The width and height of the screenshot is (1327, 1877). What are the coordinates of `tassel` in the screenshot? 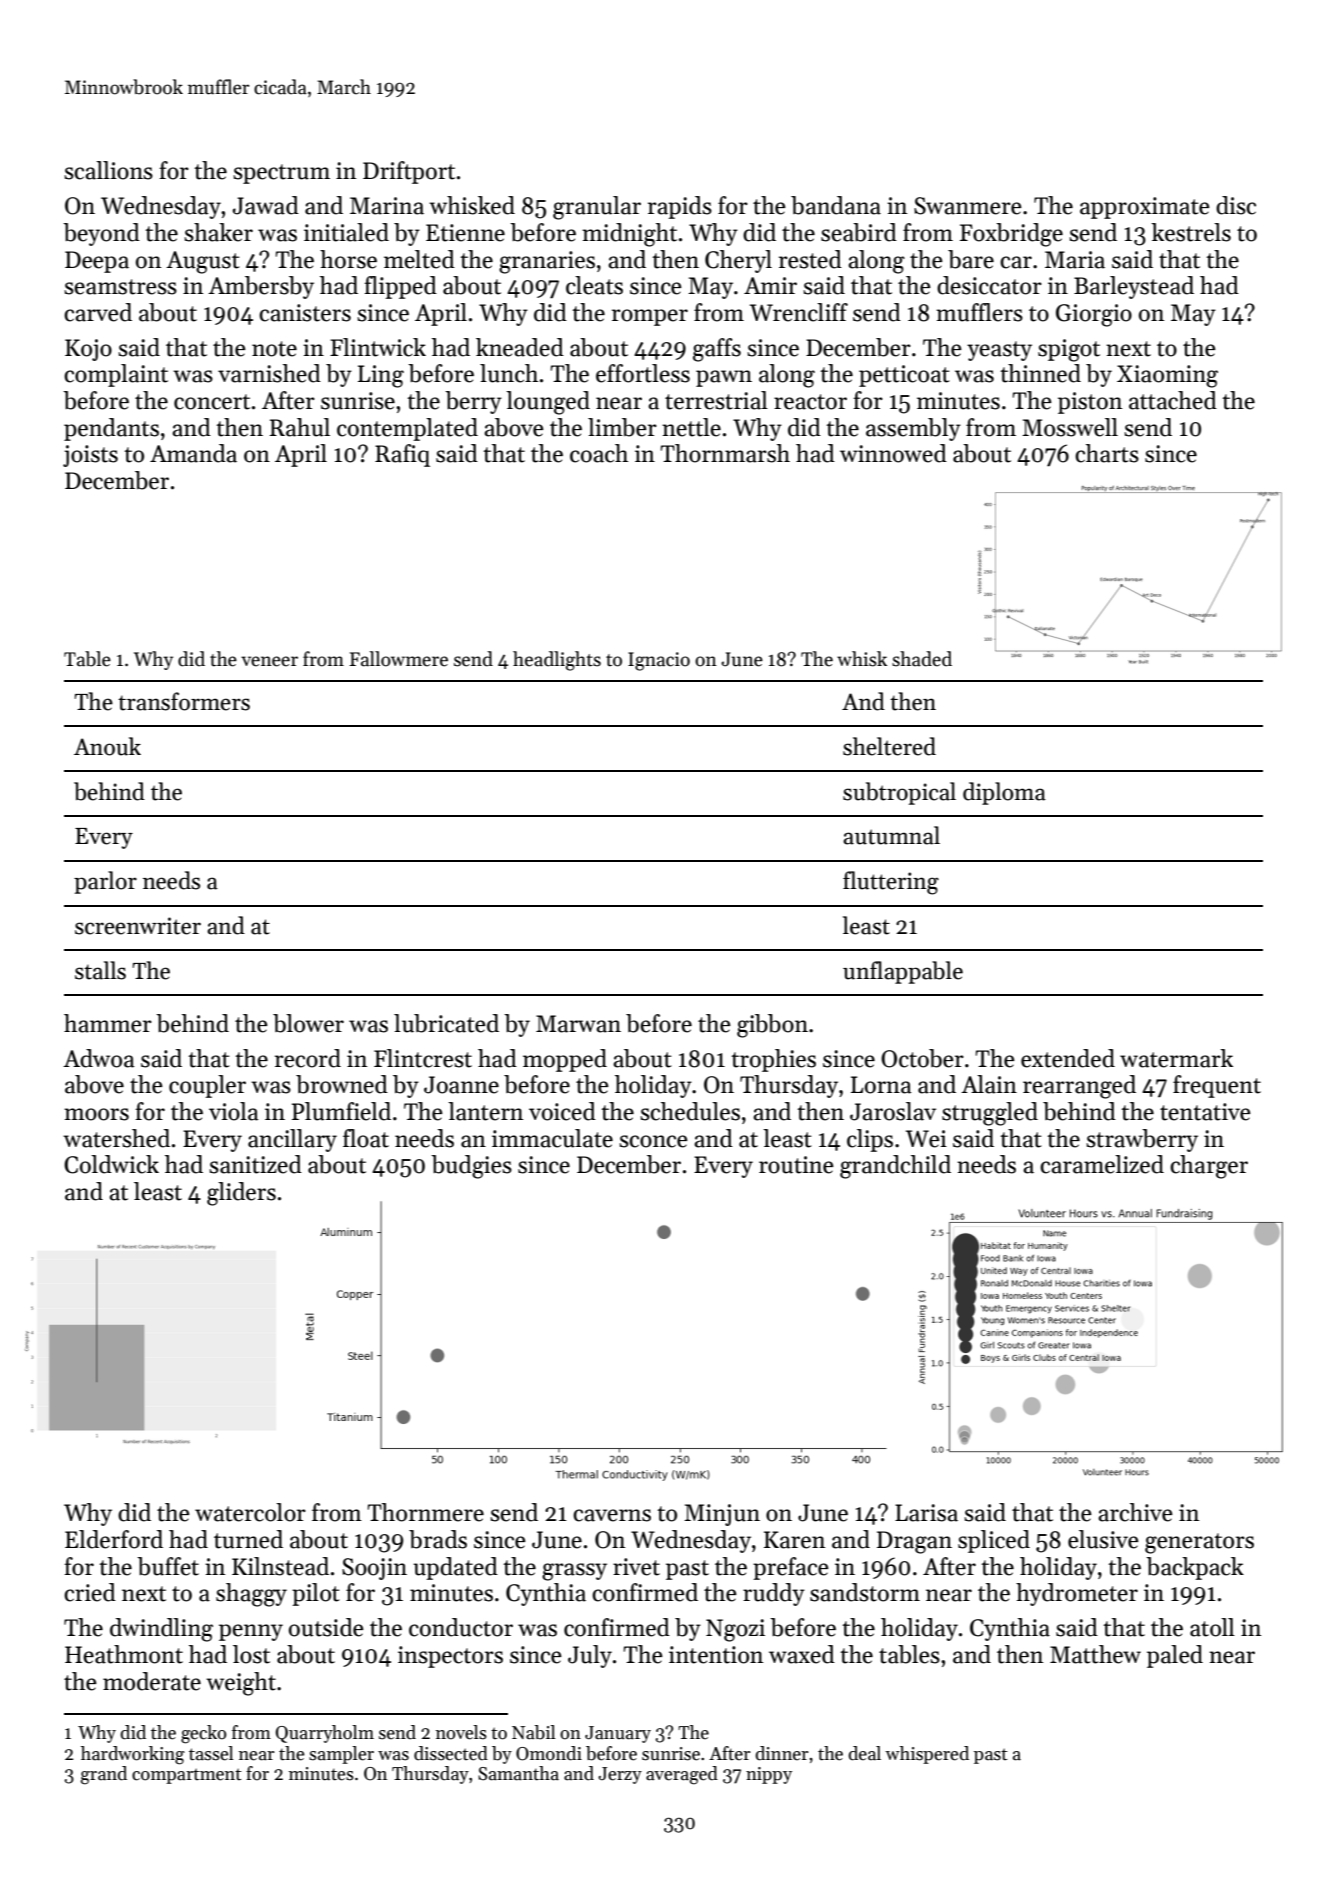 It's located at (211, 1753).
